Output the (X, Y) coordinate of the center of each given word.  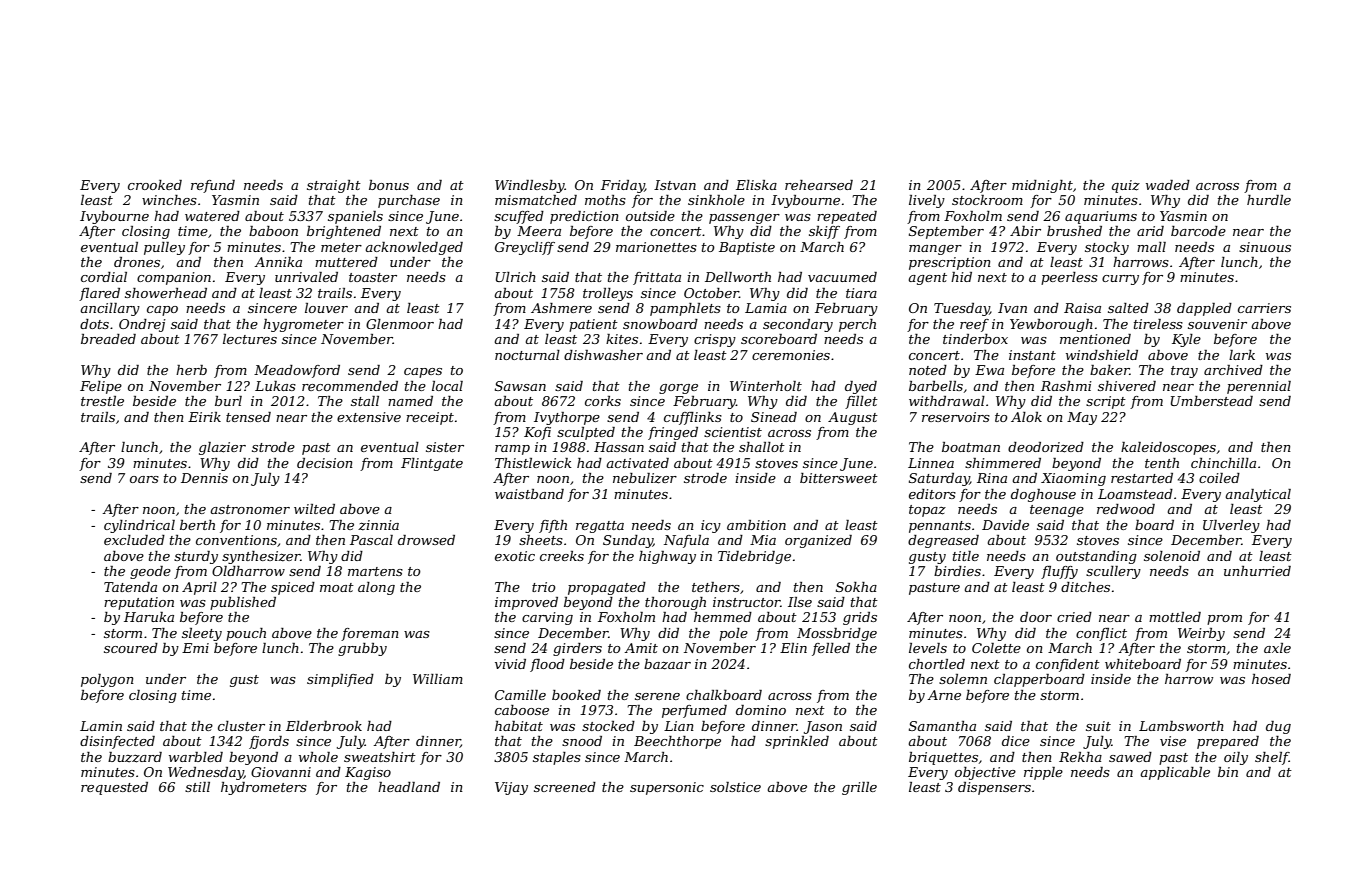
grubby (362, 649)
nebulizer (645, 478)
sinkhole (716, 200)
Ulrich (516, 277)
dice (1016, 741)
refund (213, 186)
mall (1151, 247)
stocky (1107, 248)
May (1082, 418)
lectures (250, 339)
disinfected (117, 742)
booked (576, 695)
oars (144, 479)
